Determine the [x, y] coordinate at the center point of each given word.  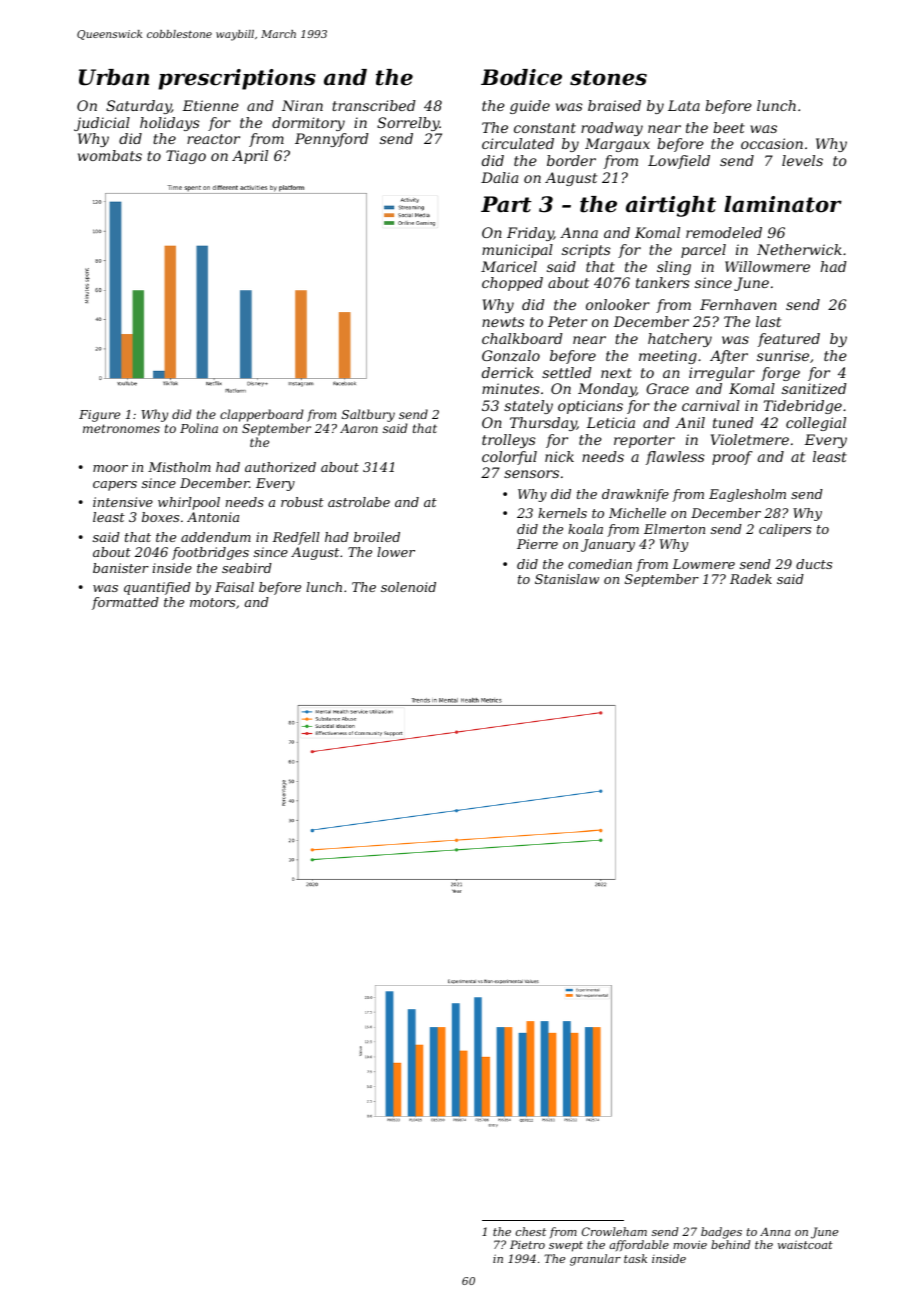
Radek [751, 579]
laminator [783, 204]
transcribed [374, 105]
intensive [123, 502]
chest [531, 1231]
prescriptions [237, 79]
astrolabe [359, 502]
